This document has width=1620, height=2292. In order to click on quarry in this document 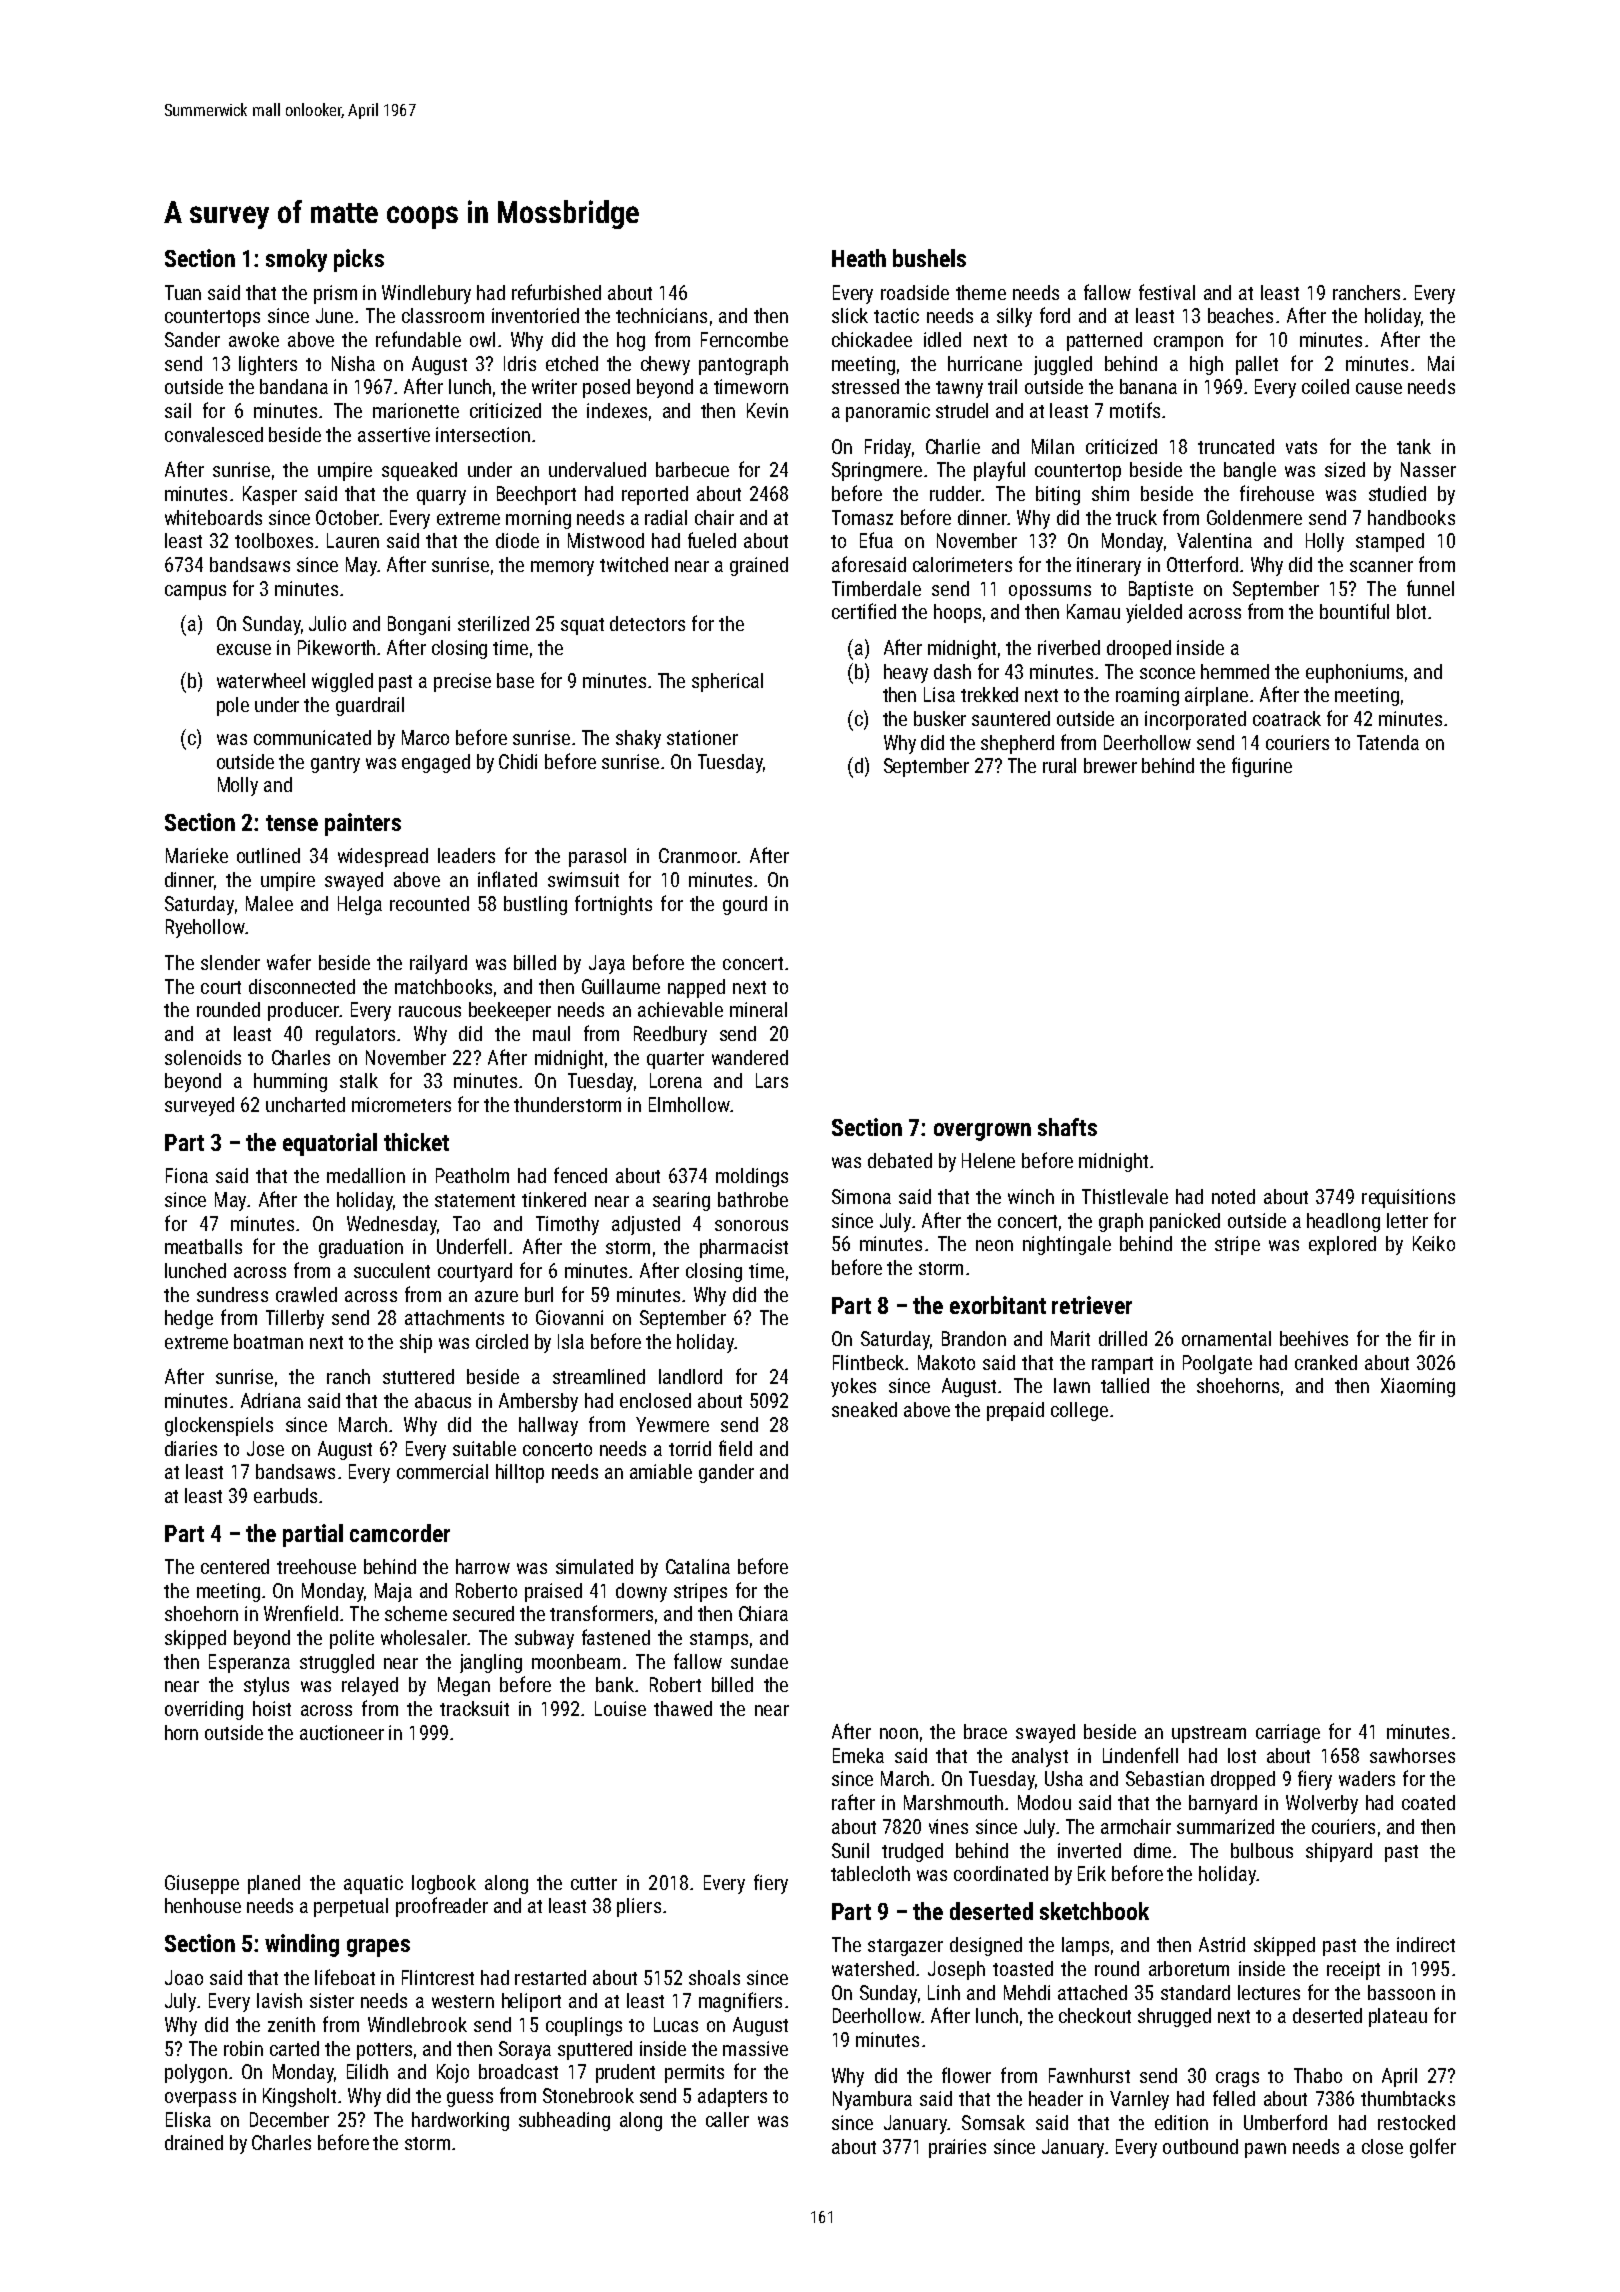, I will do `click(441, 497)`.
